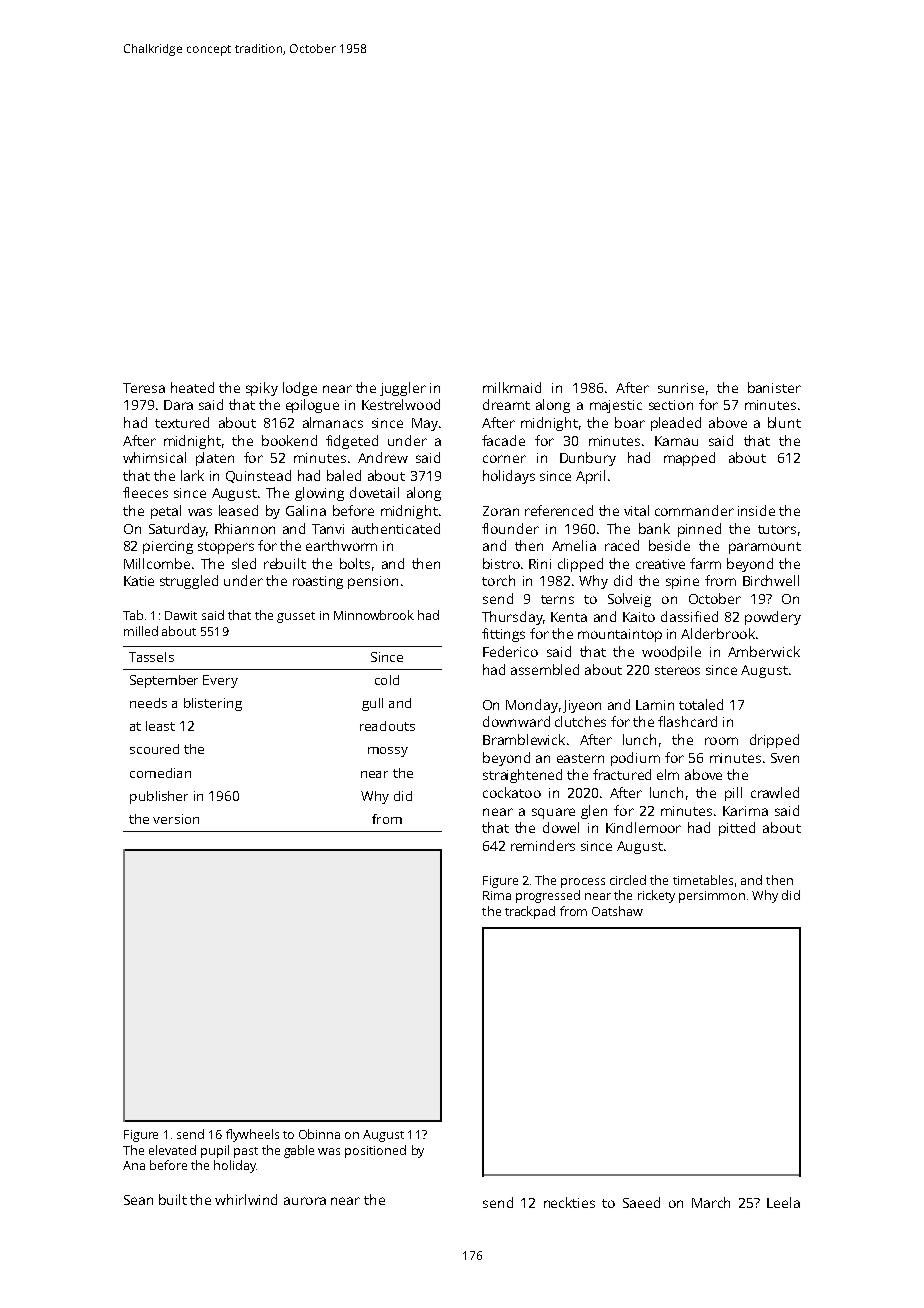  I want to click on persimmon, so click(712, 897).
